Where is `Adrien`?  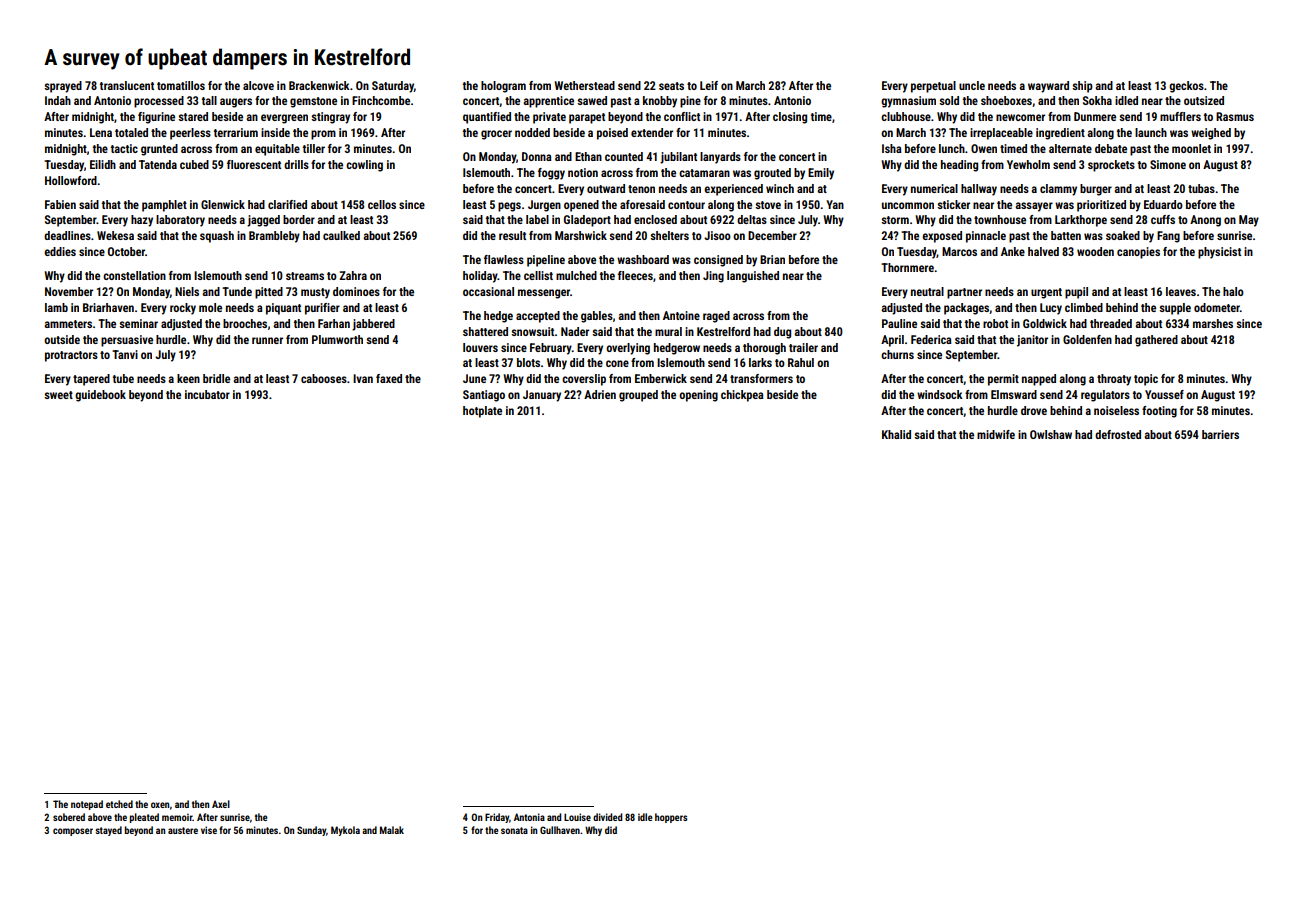 Adrien is located at coordinates (600, 394).
